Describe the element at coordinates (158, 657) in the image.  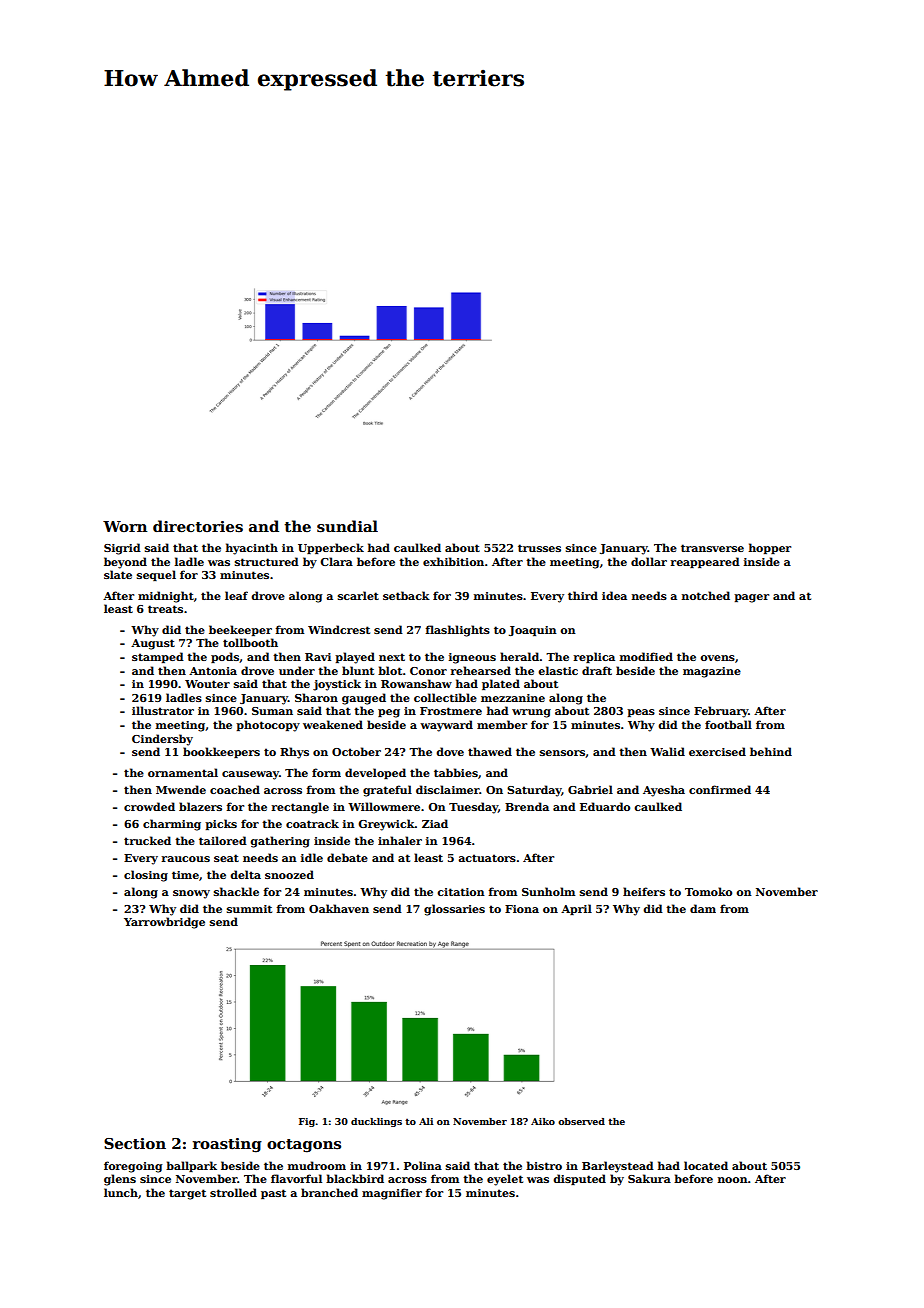
I see `stamped` at that location.
